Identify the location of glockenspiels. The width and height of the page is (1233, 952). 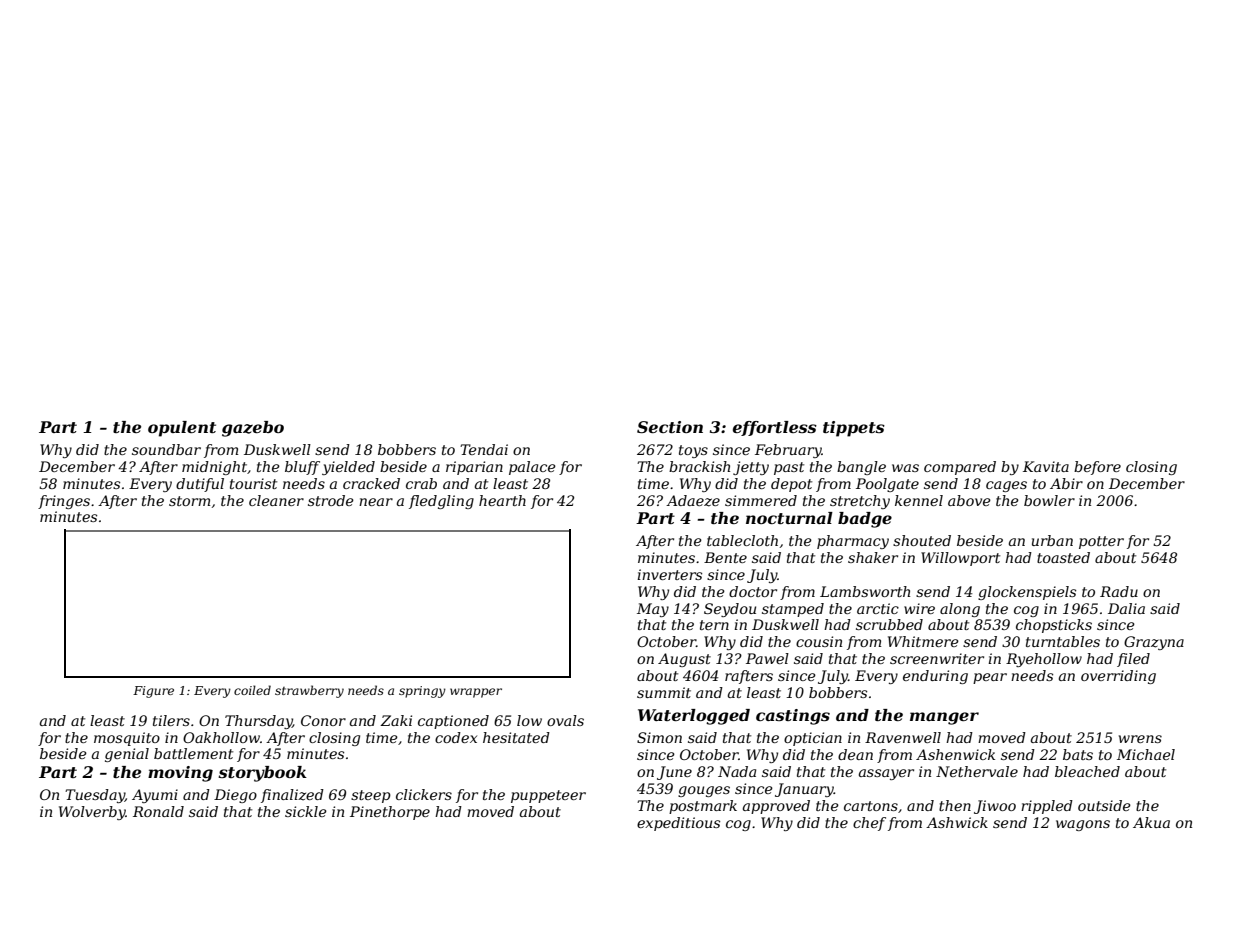
(1027, 593).
